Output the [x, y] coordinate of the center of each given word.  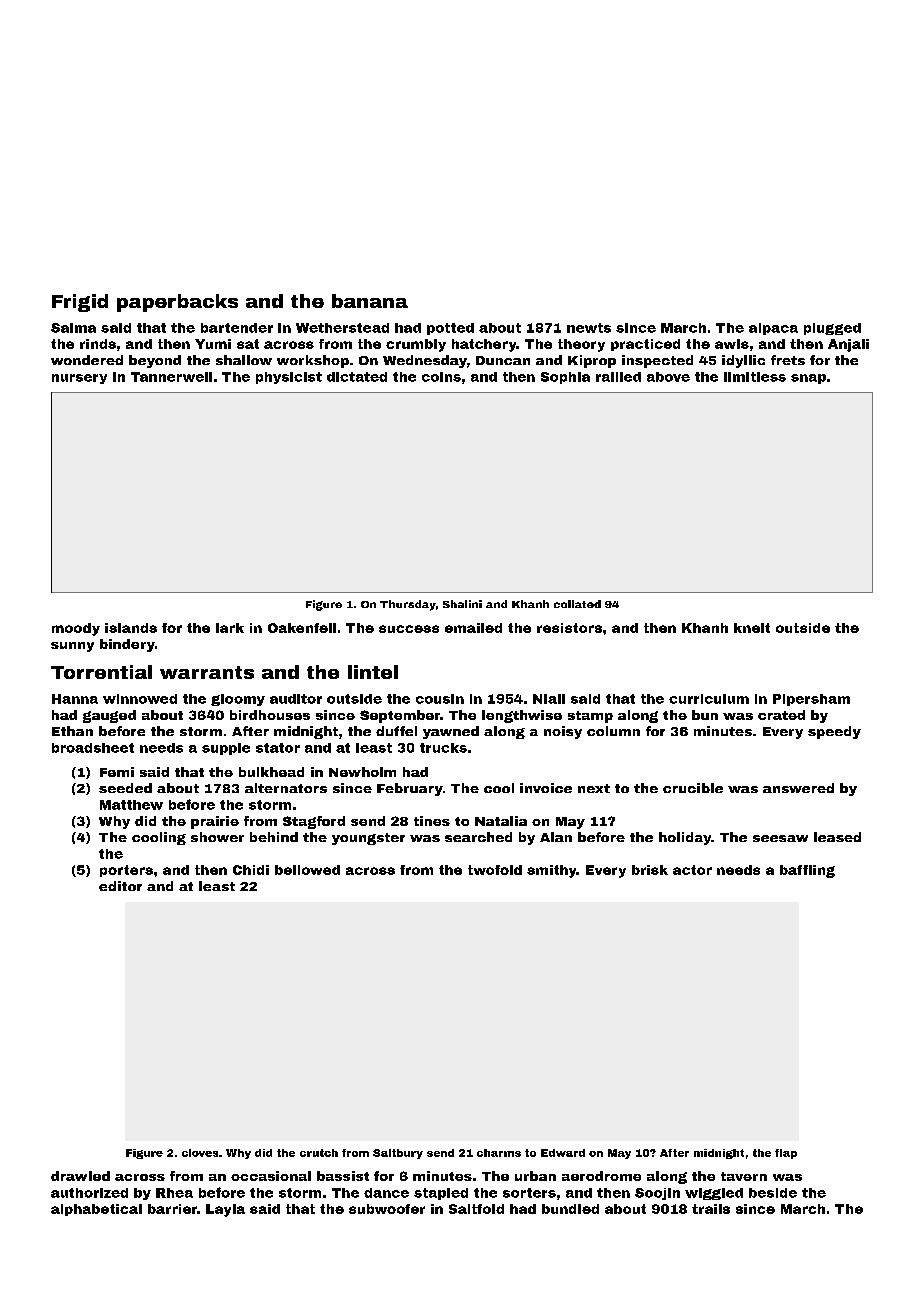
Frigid [80, 303]
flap [786, 1154]
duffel [396, 731]
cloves [200, 1153]
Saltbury [398, 1154]
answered [798, 788]
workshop [313, 361]
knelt [752, 628]
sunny [72, 647]
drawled [80, 1176]
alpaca [773, 329]
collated [577, 604]
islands [131, 628]
